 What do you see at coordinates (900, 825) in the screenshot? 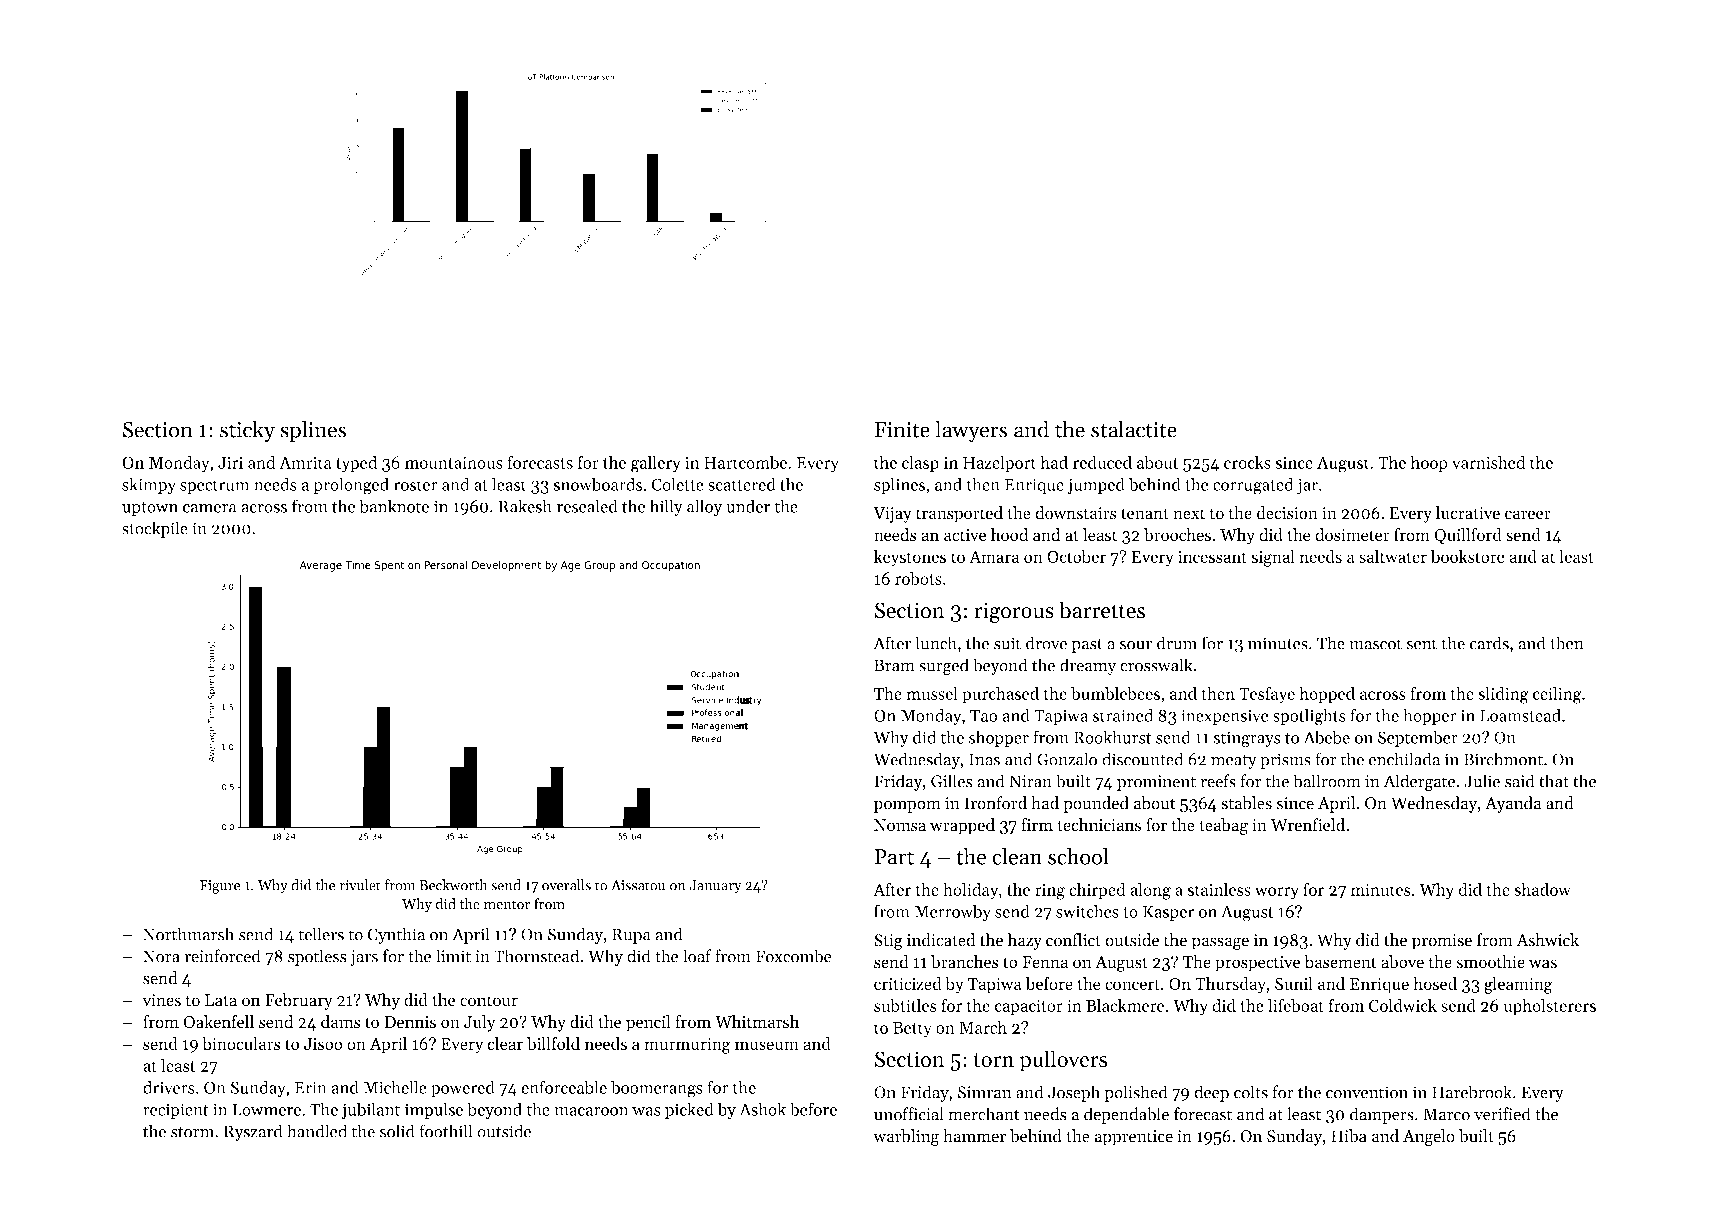
I see `Nomsa` at bounding box center [900, 825].
